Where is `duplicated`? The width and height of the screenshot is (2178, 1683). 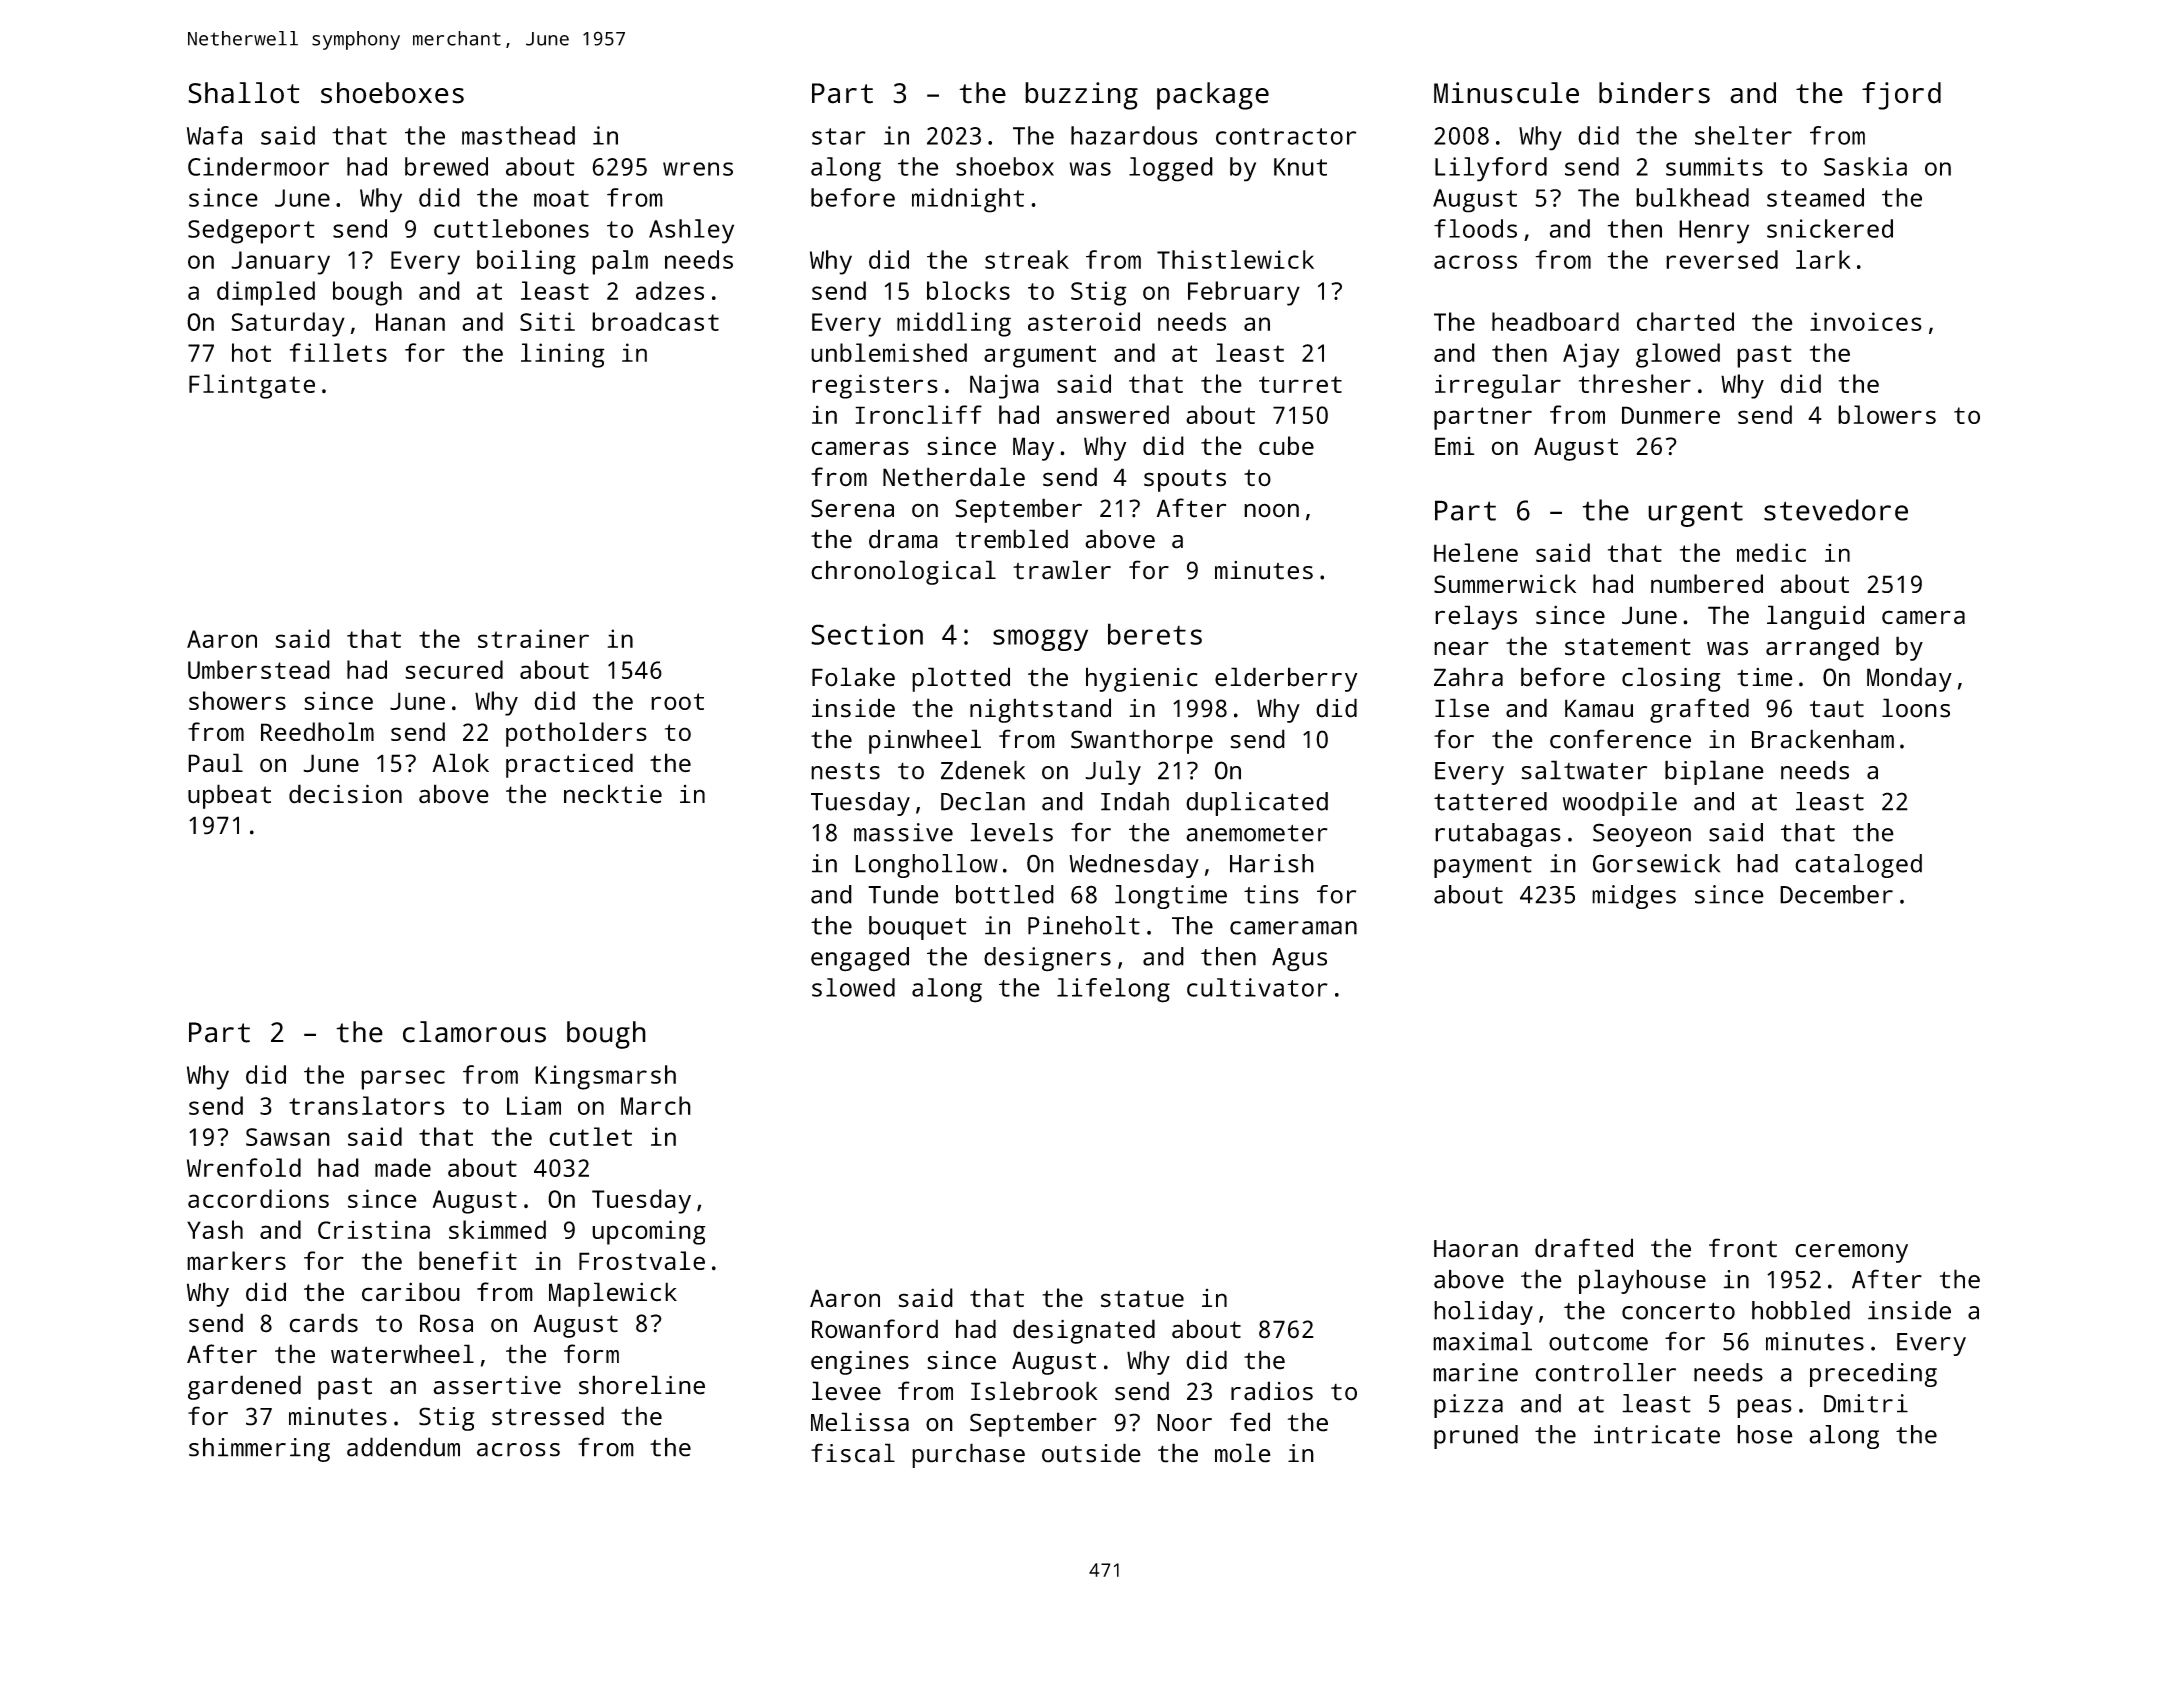 duplicated is located at coordinates (1257, 804).
